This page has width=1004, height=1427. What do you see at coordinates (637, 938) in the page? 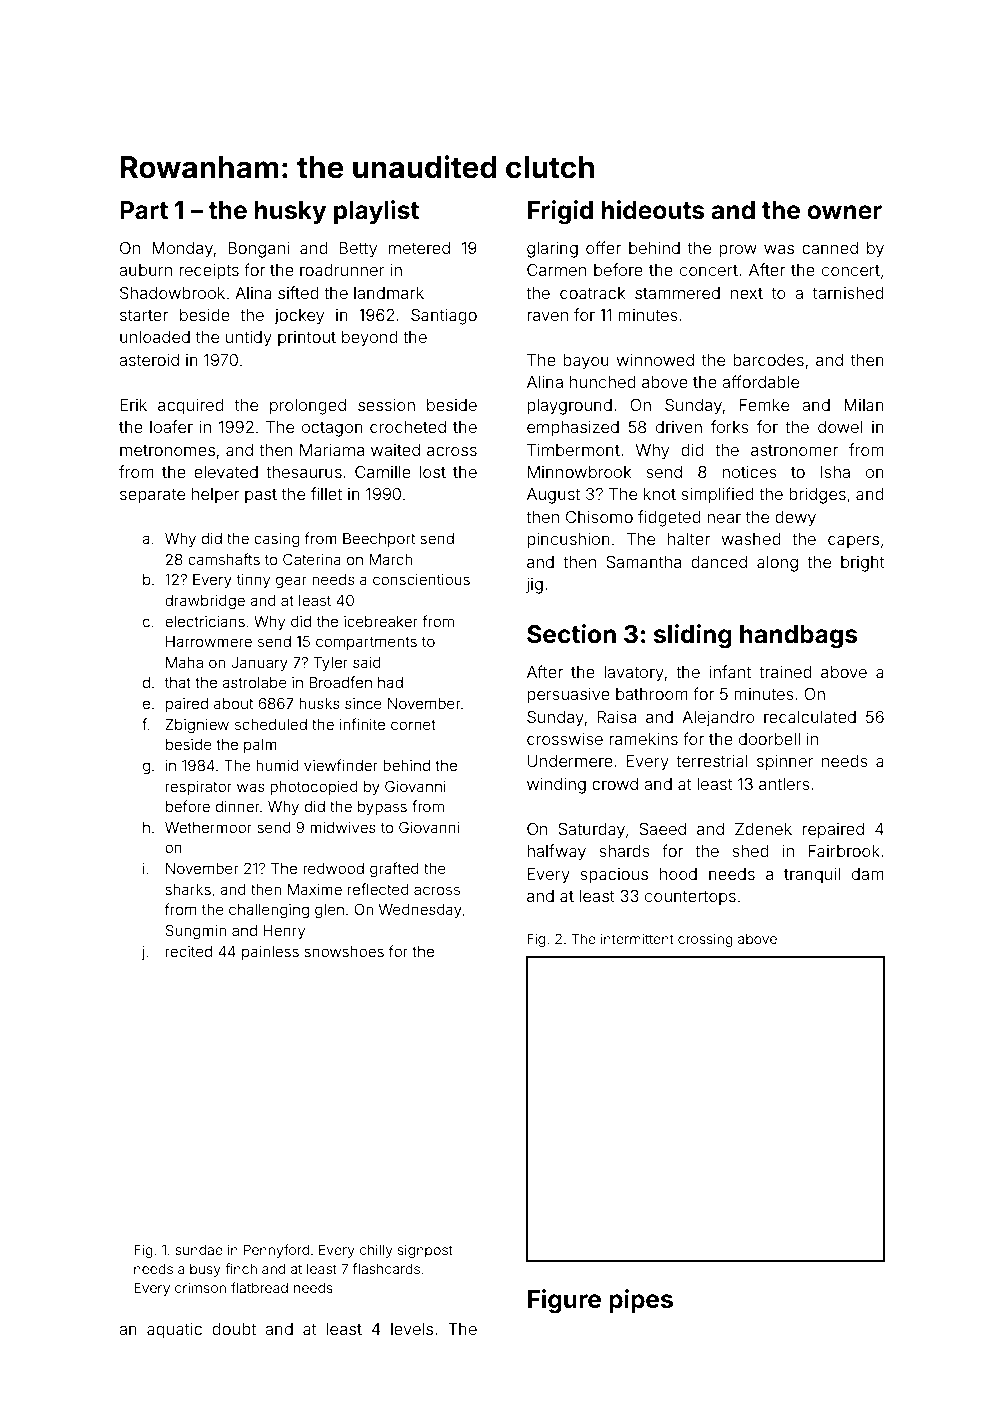
I see `intermittent` at bounding box center [637, 938].
